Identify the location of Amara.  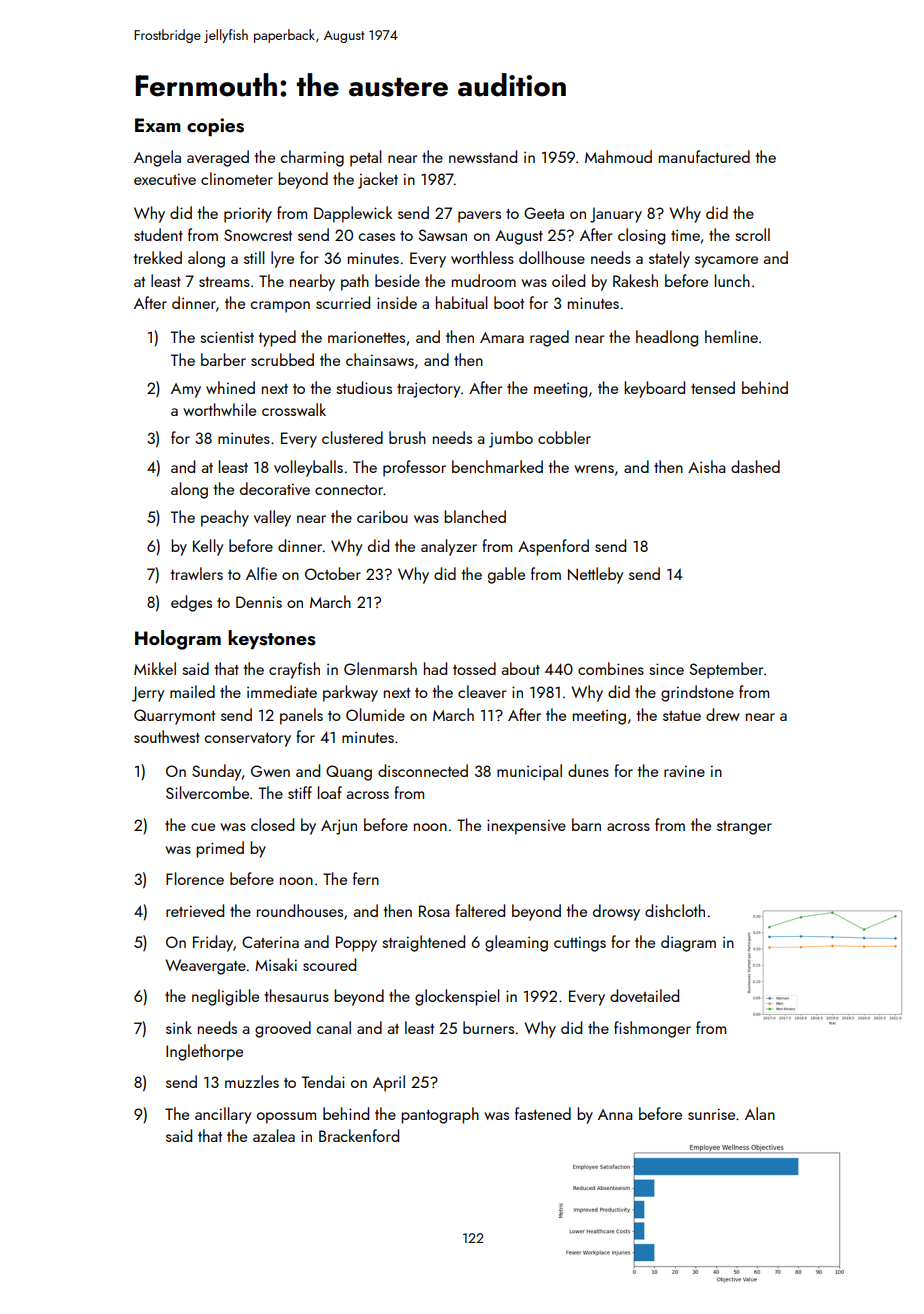
(502, 337).
